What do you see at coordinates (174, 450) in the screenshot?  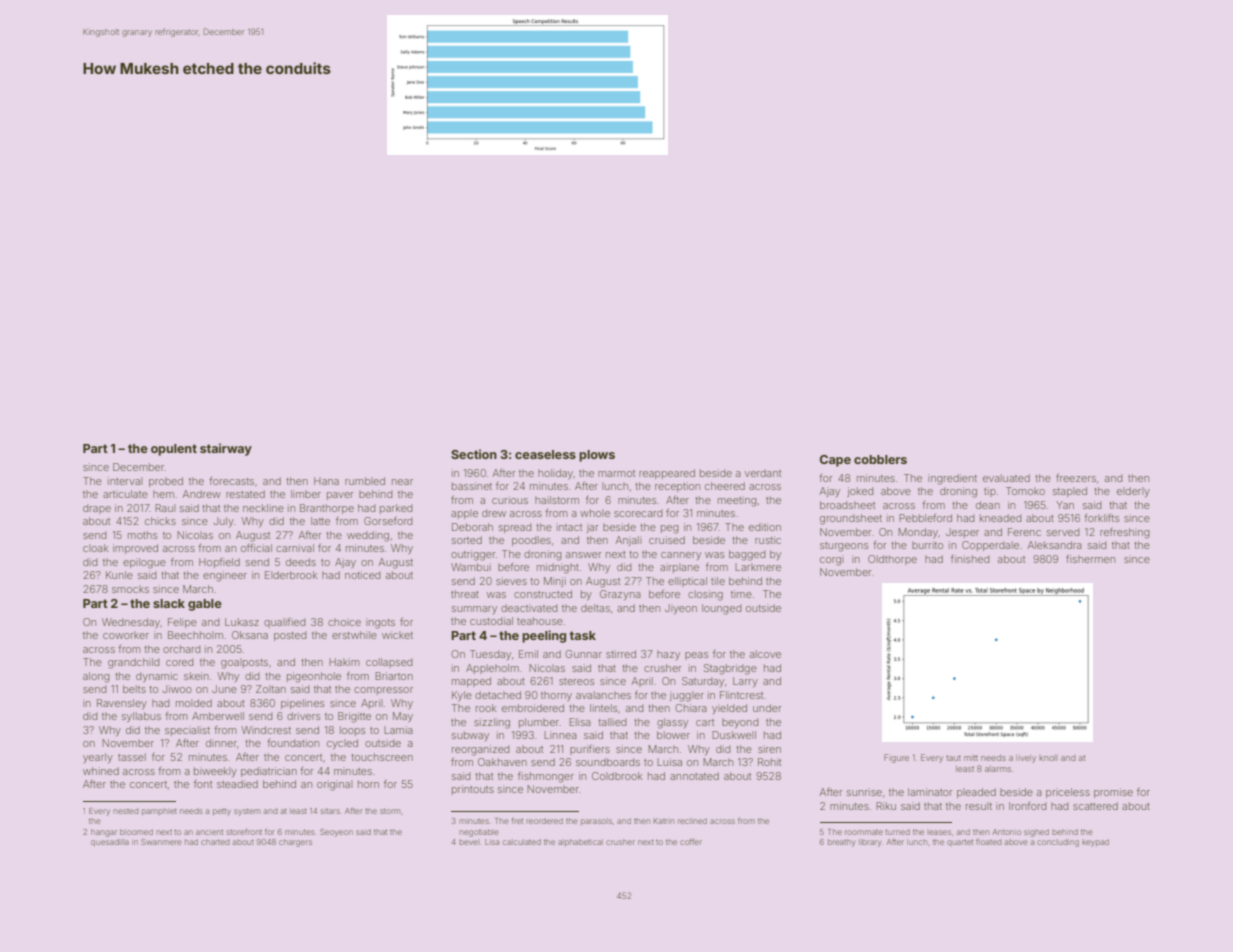 I see `opulent` at bounding box center [174, 450].
